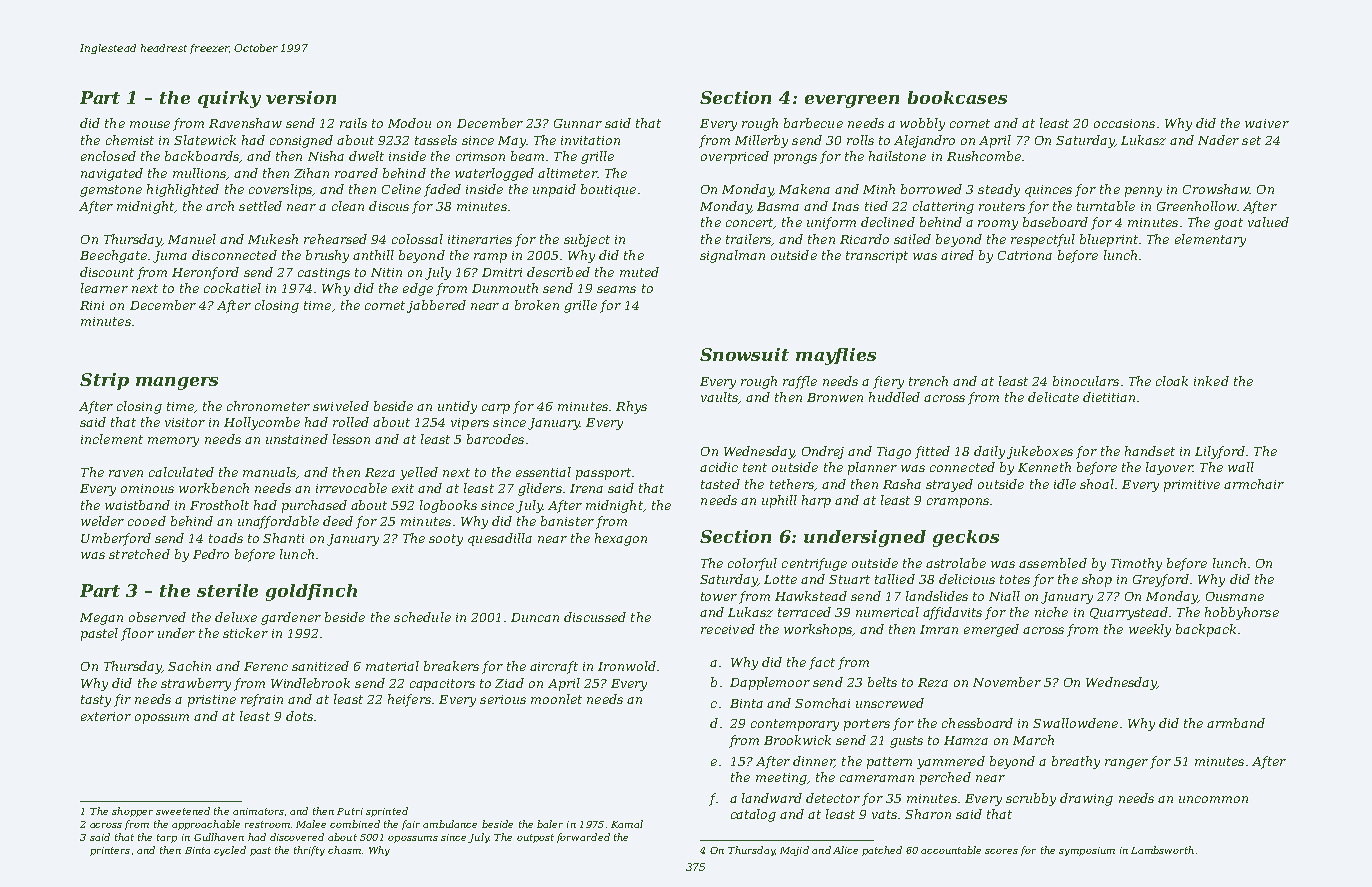  I want to click on November, so click(1007, 682).
